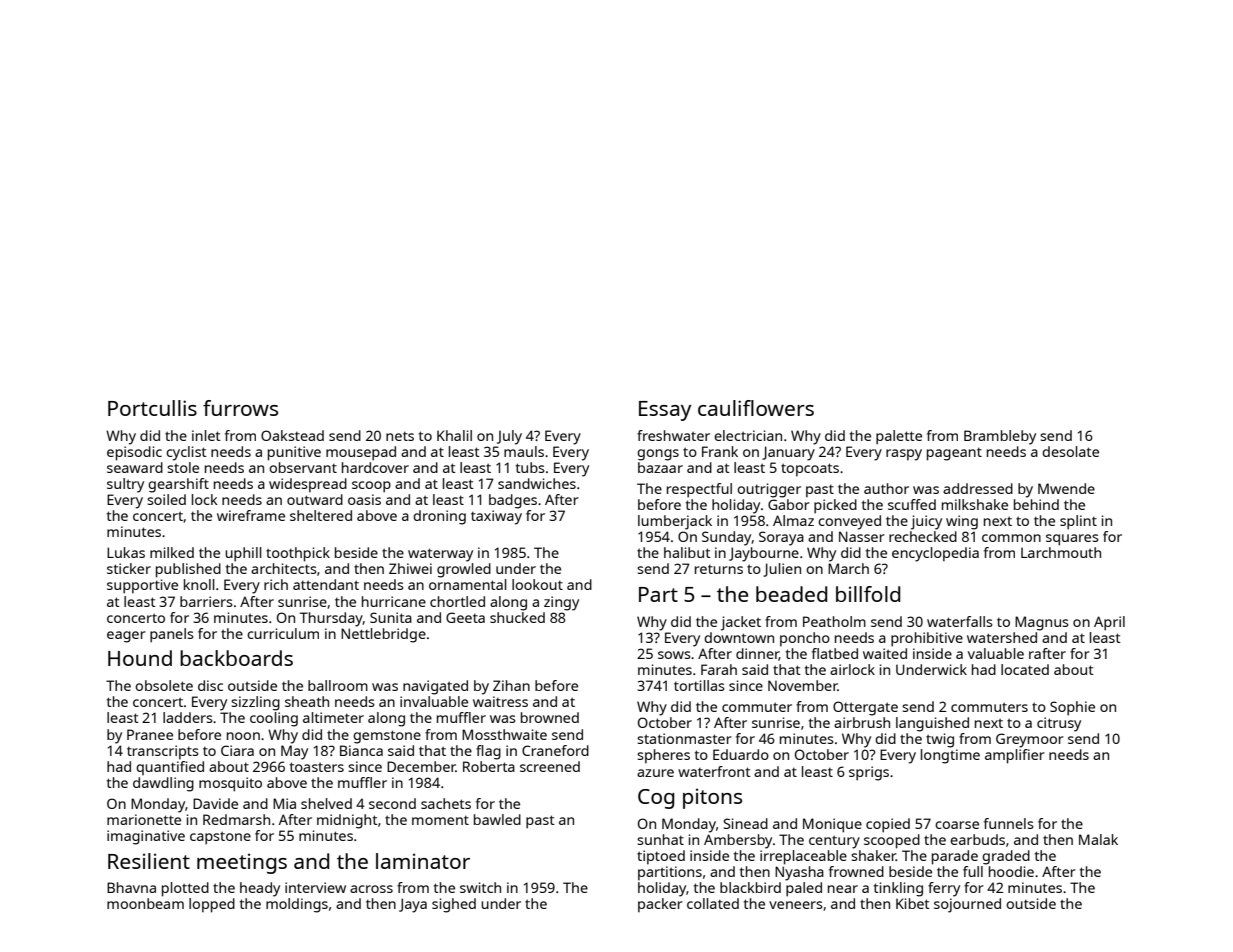  I want to click on waterfront, so click(714, 771).
